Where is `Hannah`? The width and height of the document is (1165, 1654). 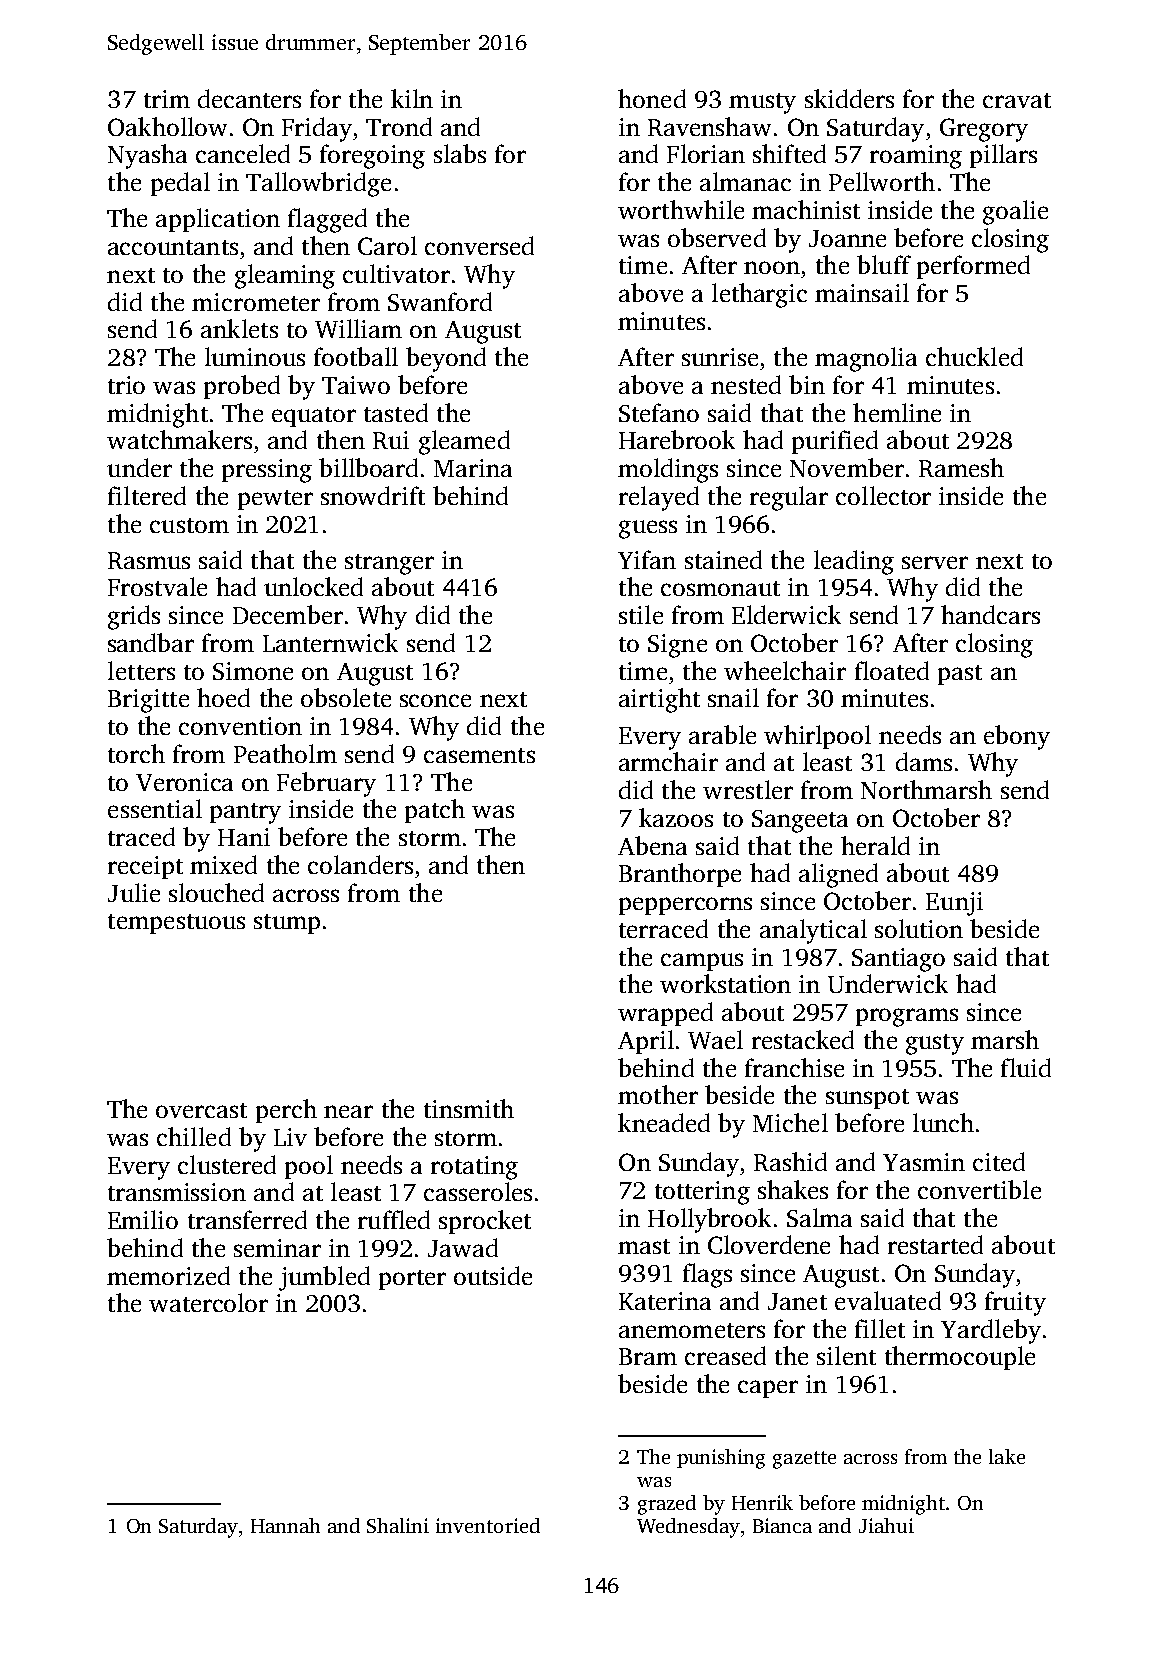
Hannah is located at coordinates (285, 1525).
